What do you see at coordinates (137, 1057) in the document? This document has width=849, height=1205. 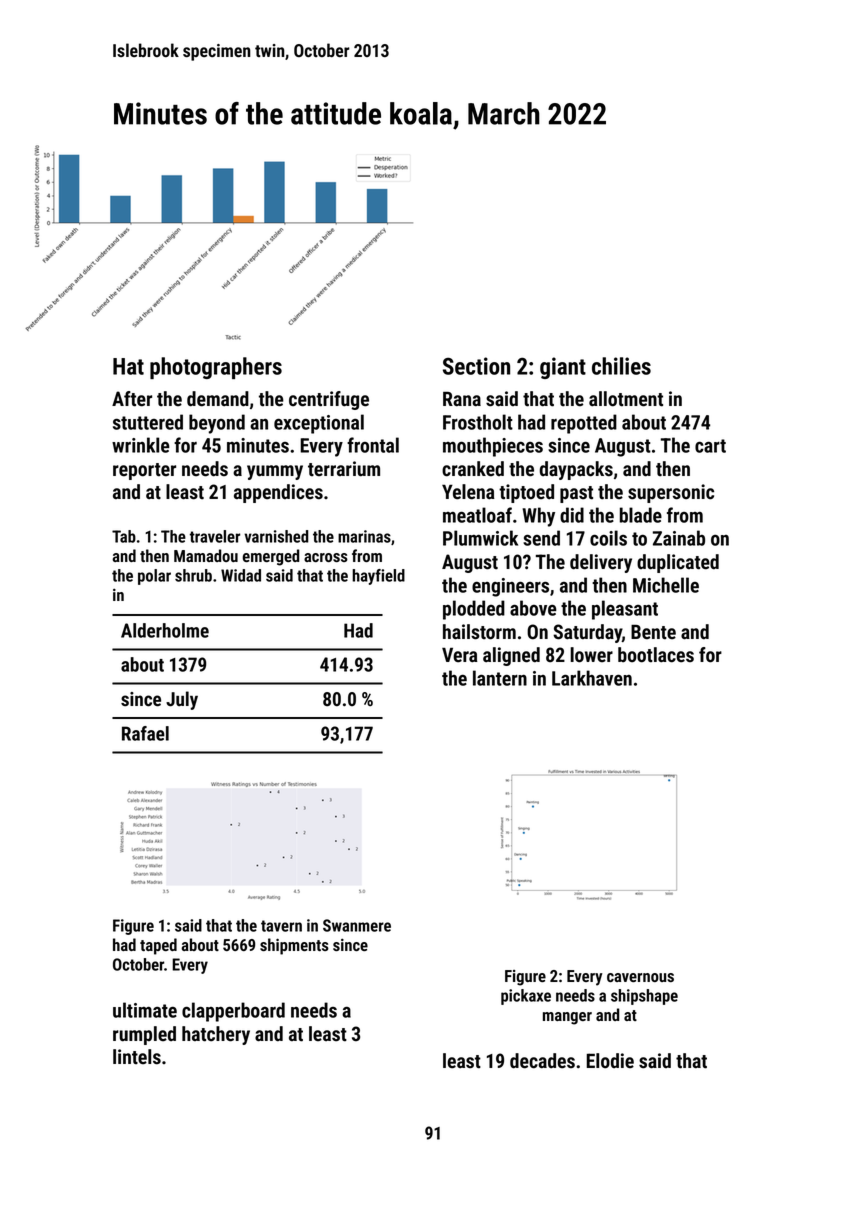 I see `lintels` at bounding box center [137, 1057].
